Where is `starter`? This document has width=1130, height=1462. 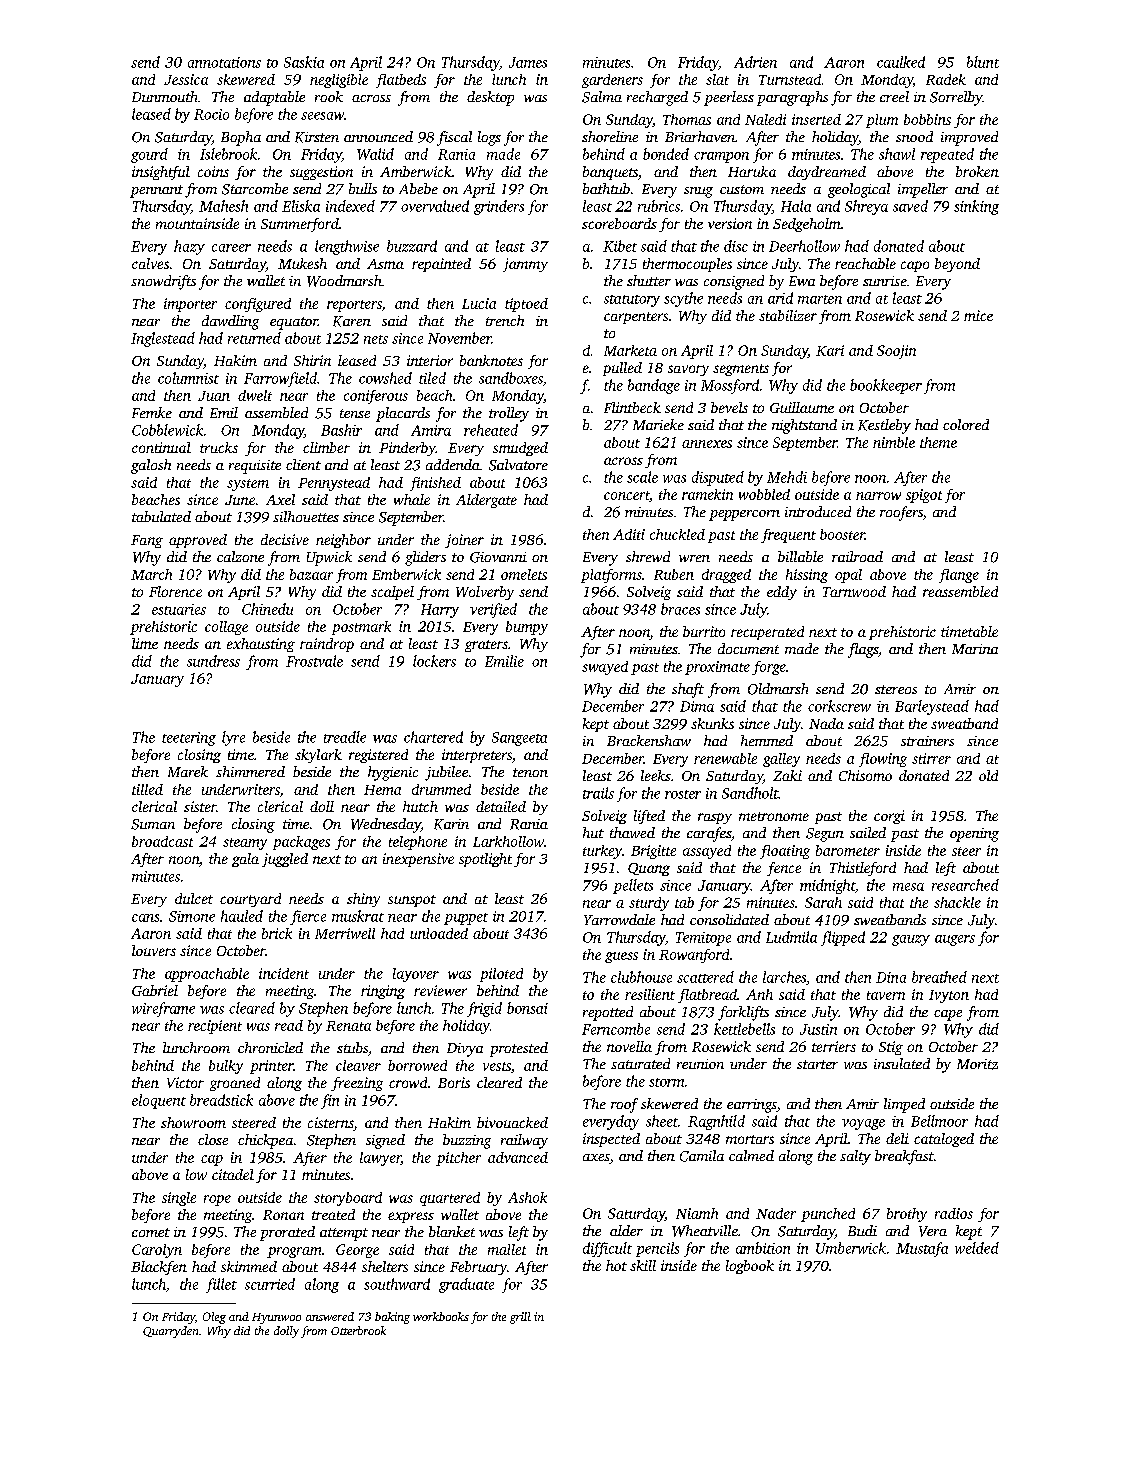 starter is located at coordinates (817, 1064).
